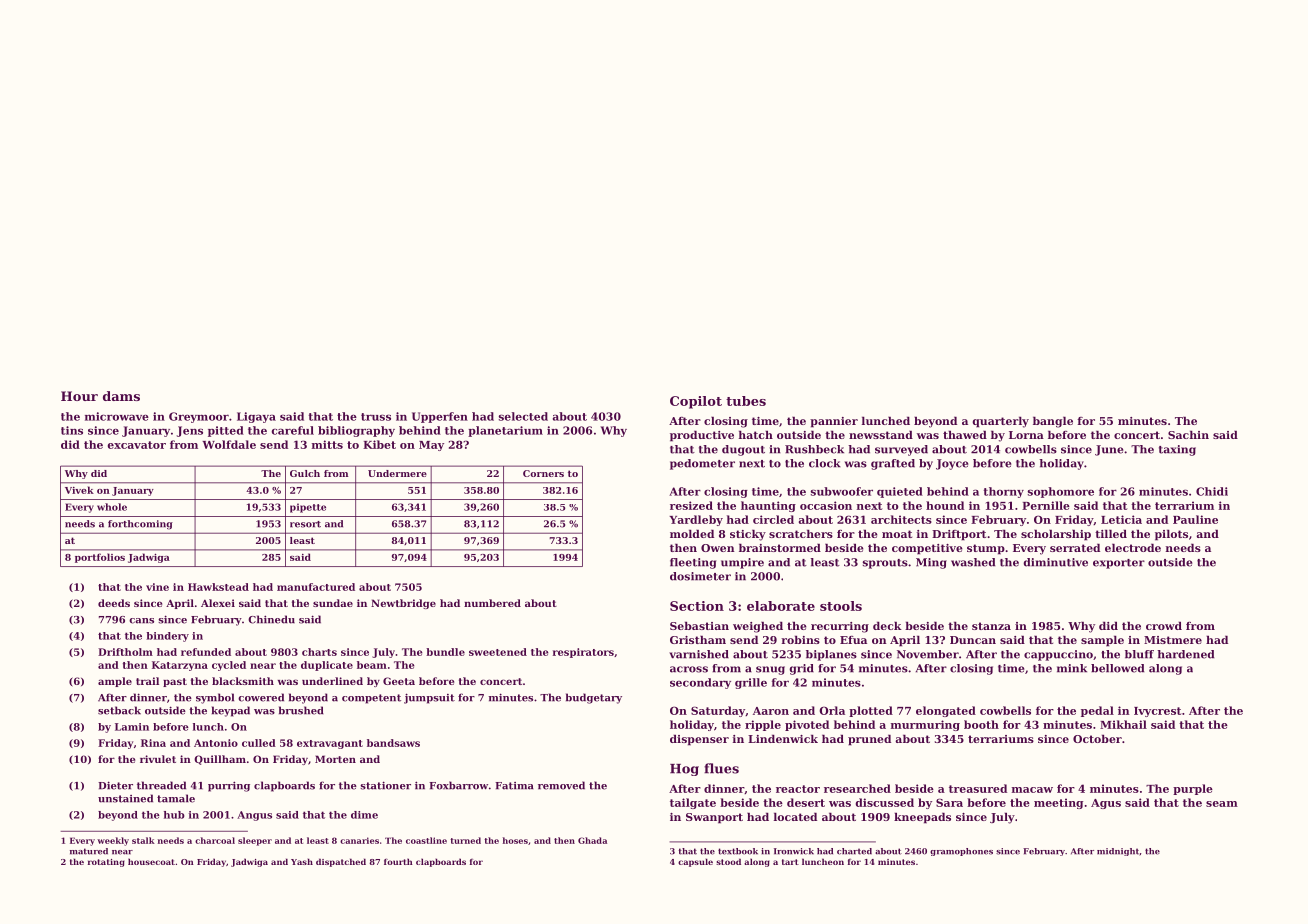 This page has height=924, width=1308. I want to click on tamale, so click(176, 798).
